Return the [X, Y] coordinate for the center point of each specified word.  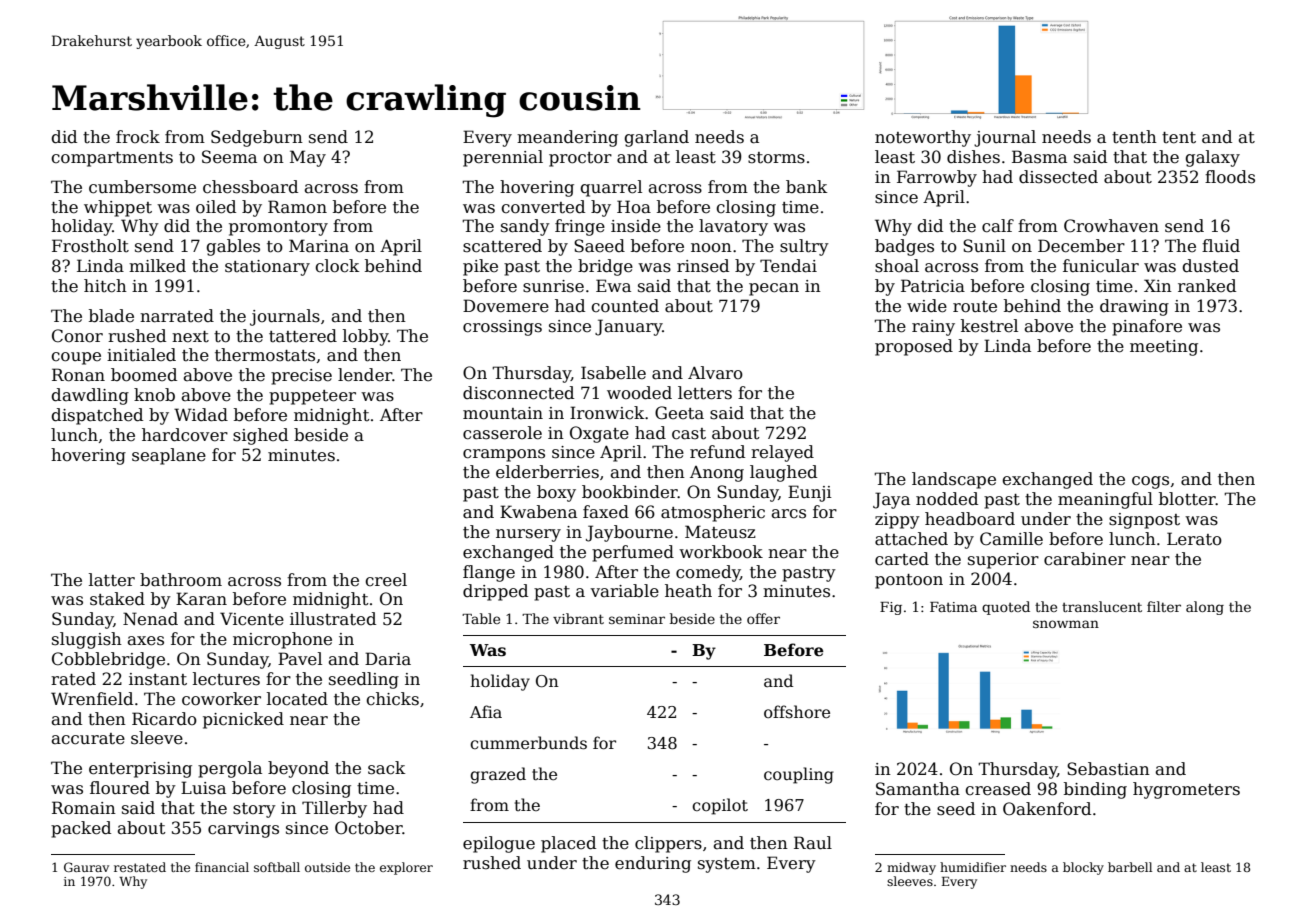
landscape [954, 480]
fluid [1221, 246]
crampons [504, 455]
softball [277, 867]
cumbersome [142, 187]
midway [911, 868]
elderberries [547, 472]
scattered [502, 246]
